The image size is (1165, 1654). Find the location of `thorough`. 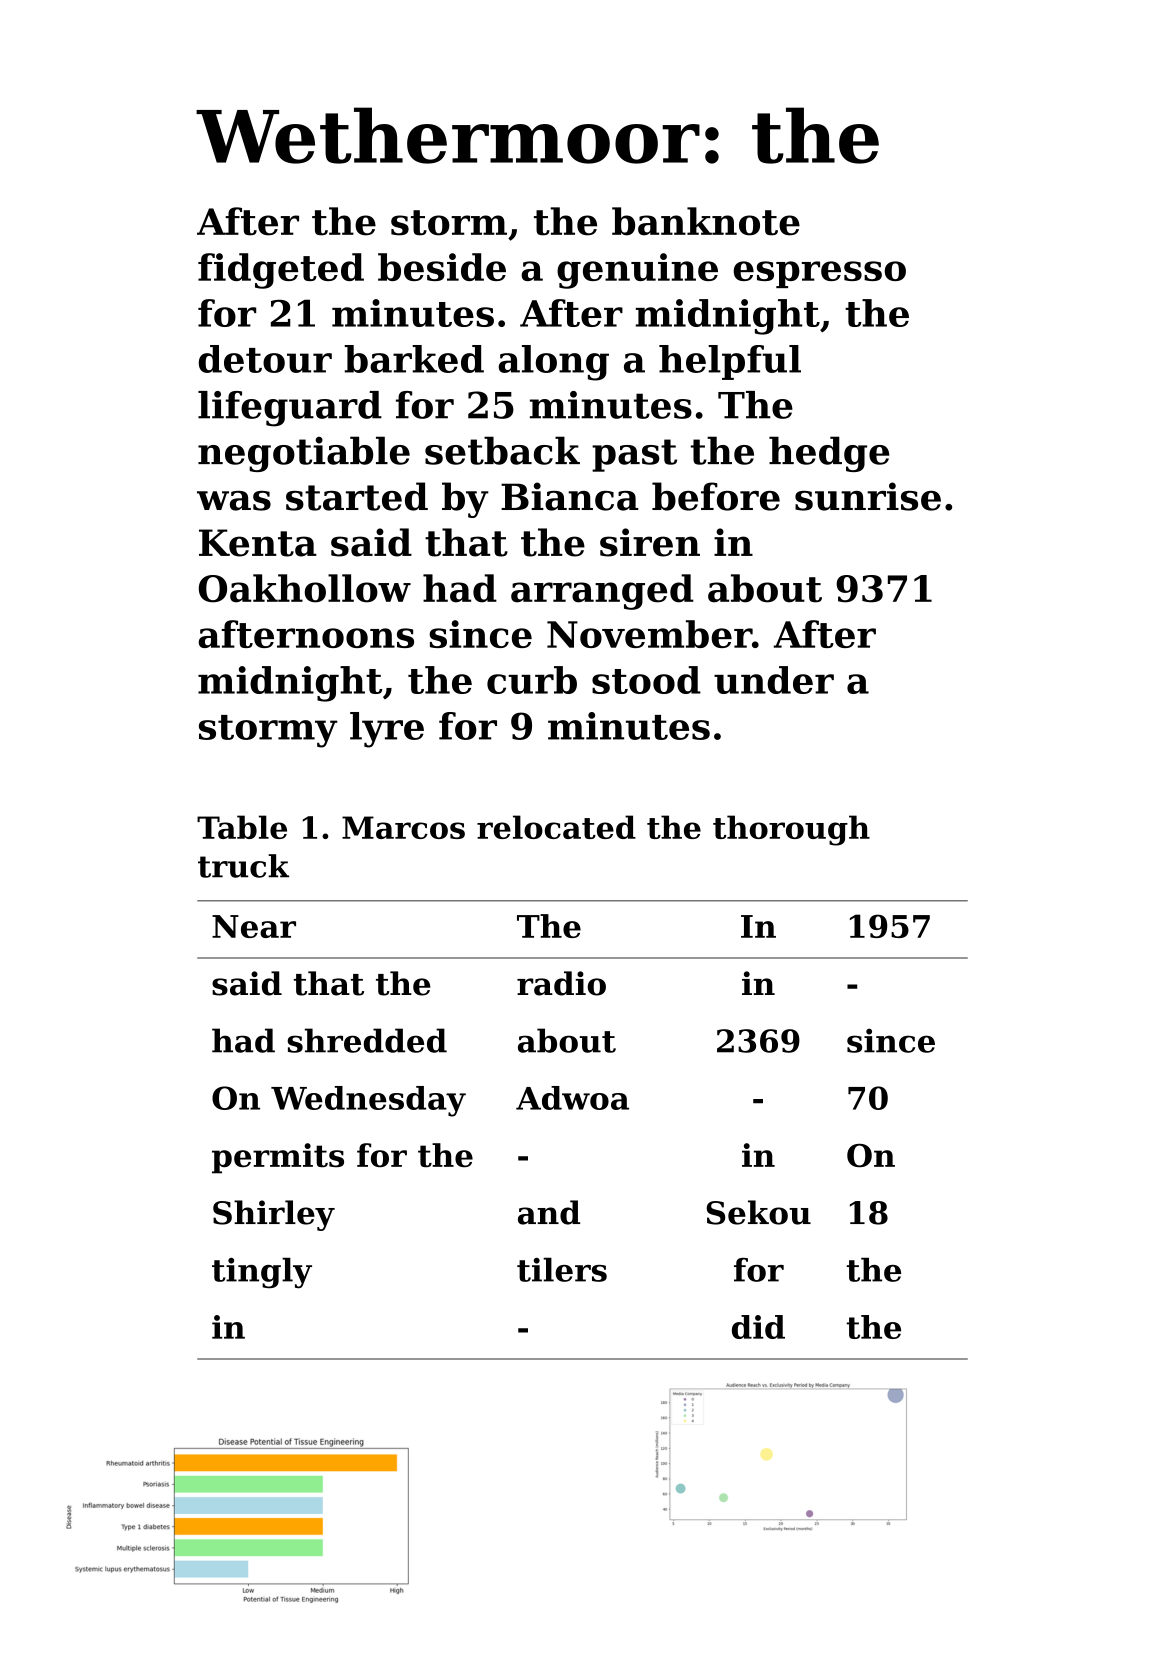

thorough is located at coordinates (791, 830).
